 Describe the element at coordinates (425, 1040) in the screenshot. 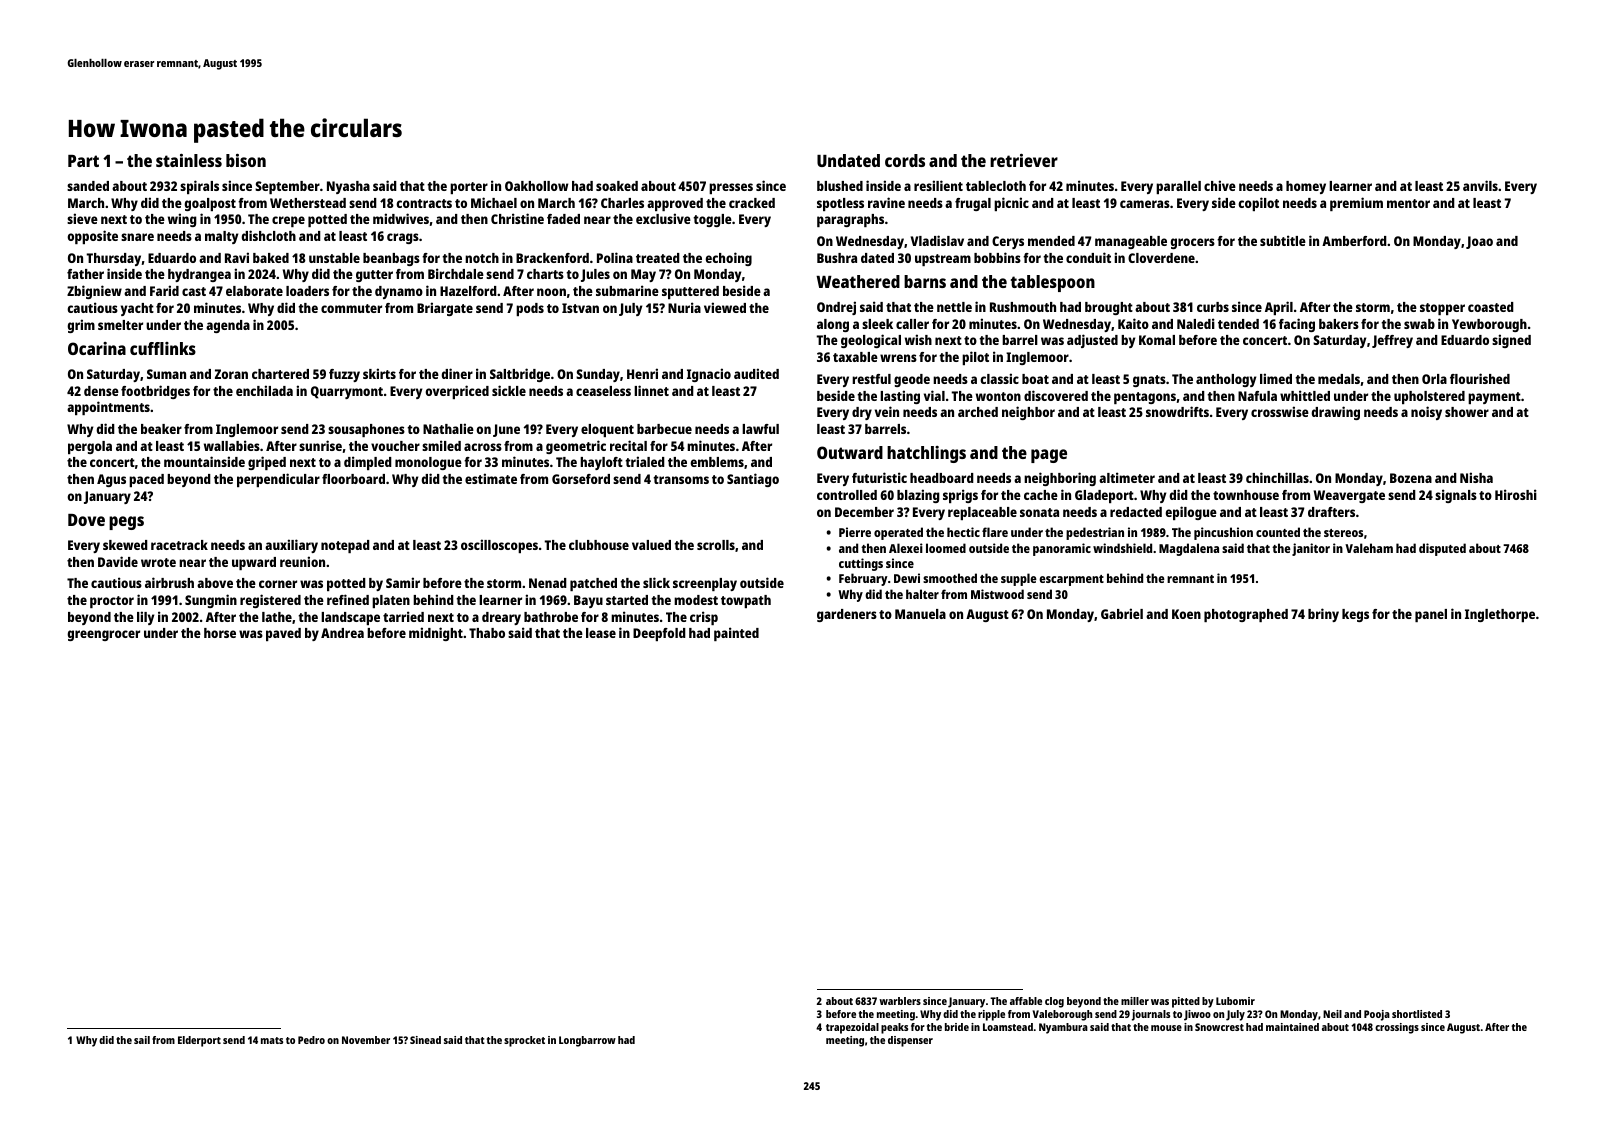

I see `Sinead` at that location.
